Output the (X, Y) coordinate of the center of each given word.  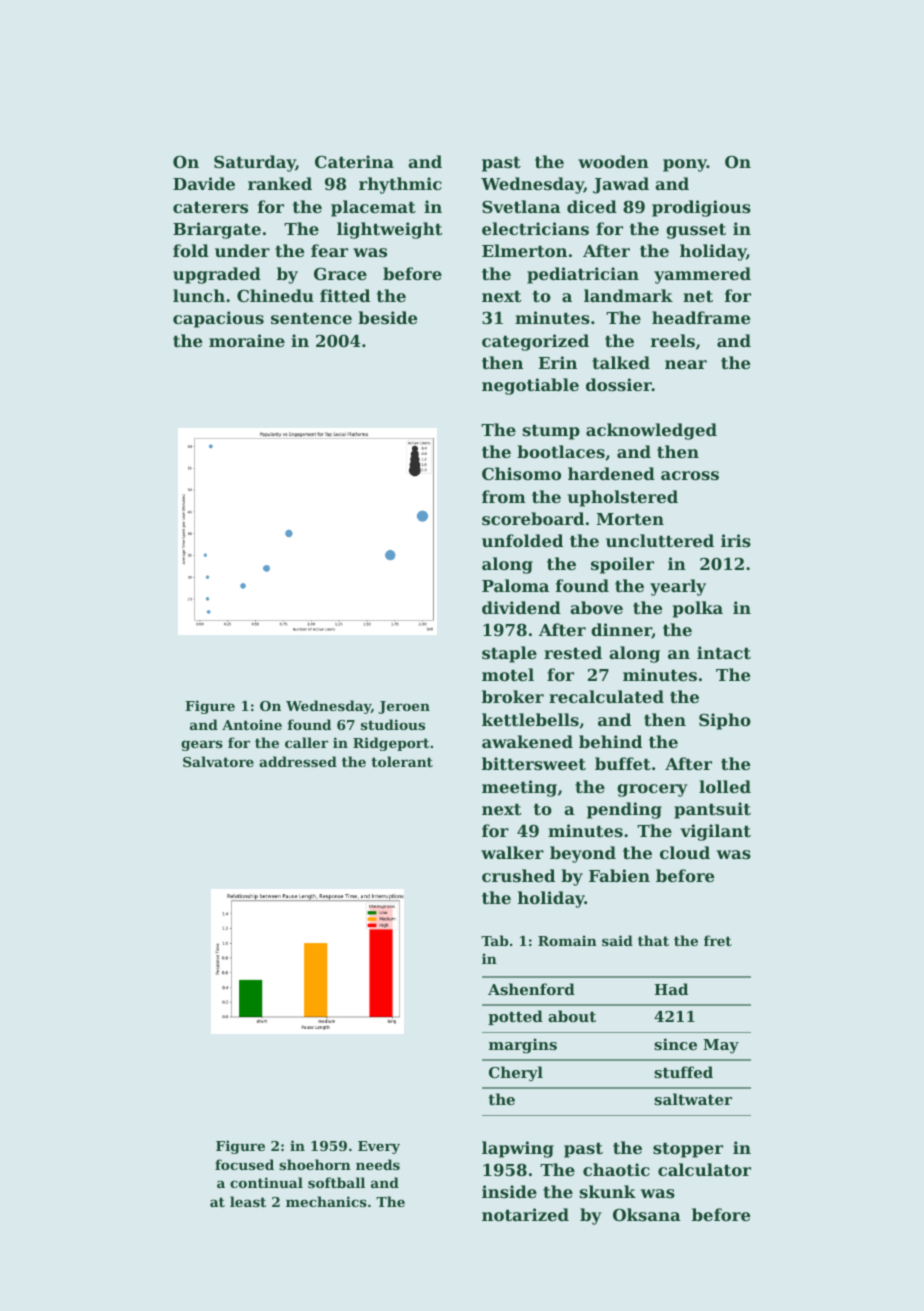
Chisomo (521, 473)
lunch (199, 295)
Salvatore (218, 761)
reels (673, 340)
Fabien (619, 875)
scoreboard (533, 518)
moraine (247, 340)
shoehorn (315, 1164)
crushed (518, 875)
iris (736, 540)
